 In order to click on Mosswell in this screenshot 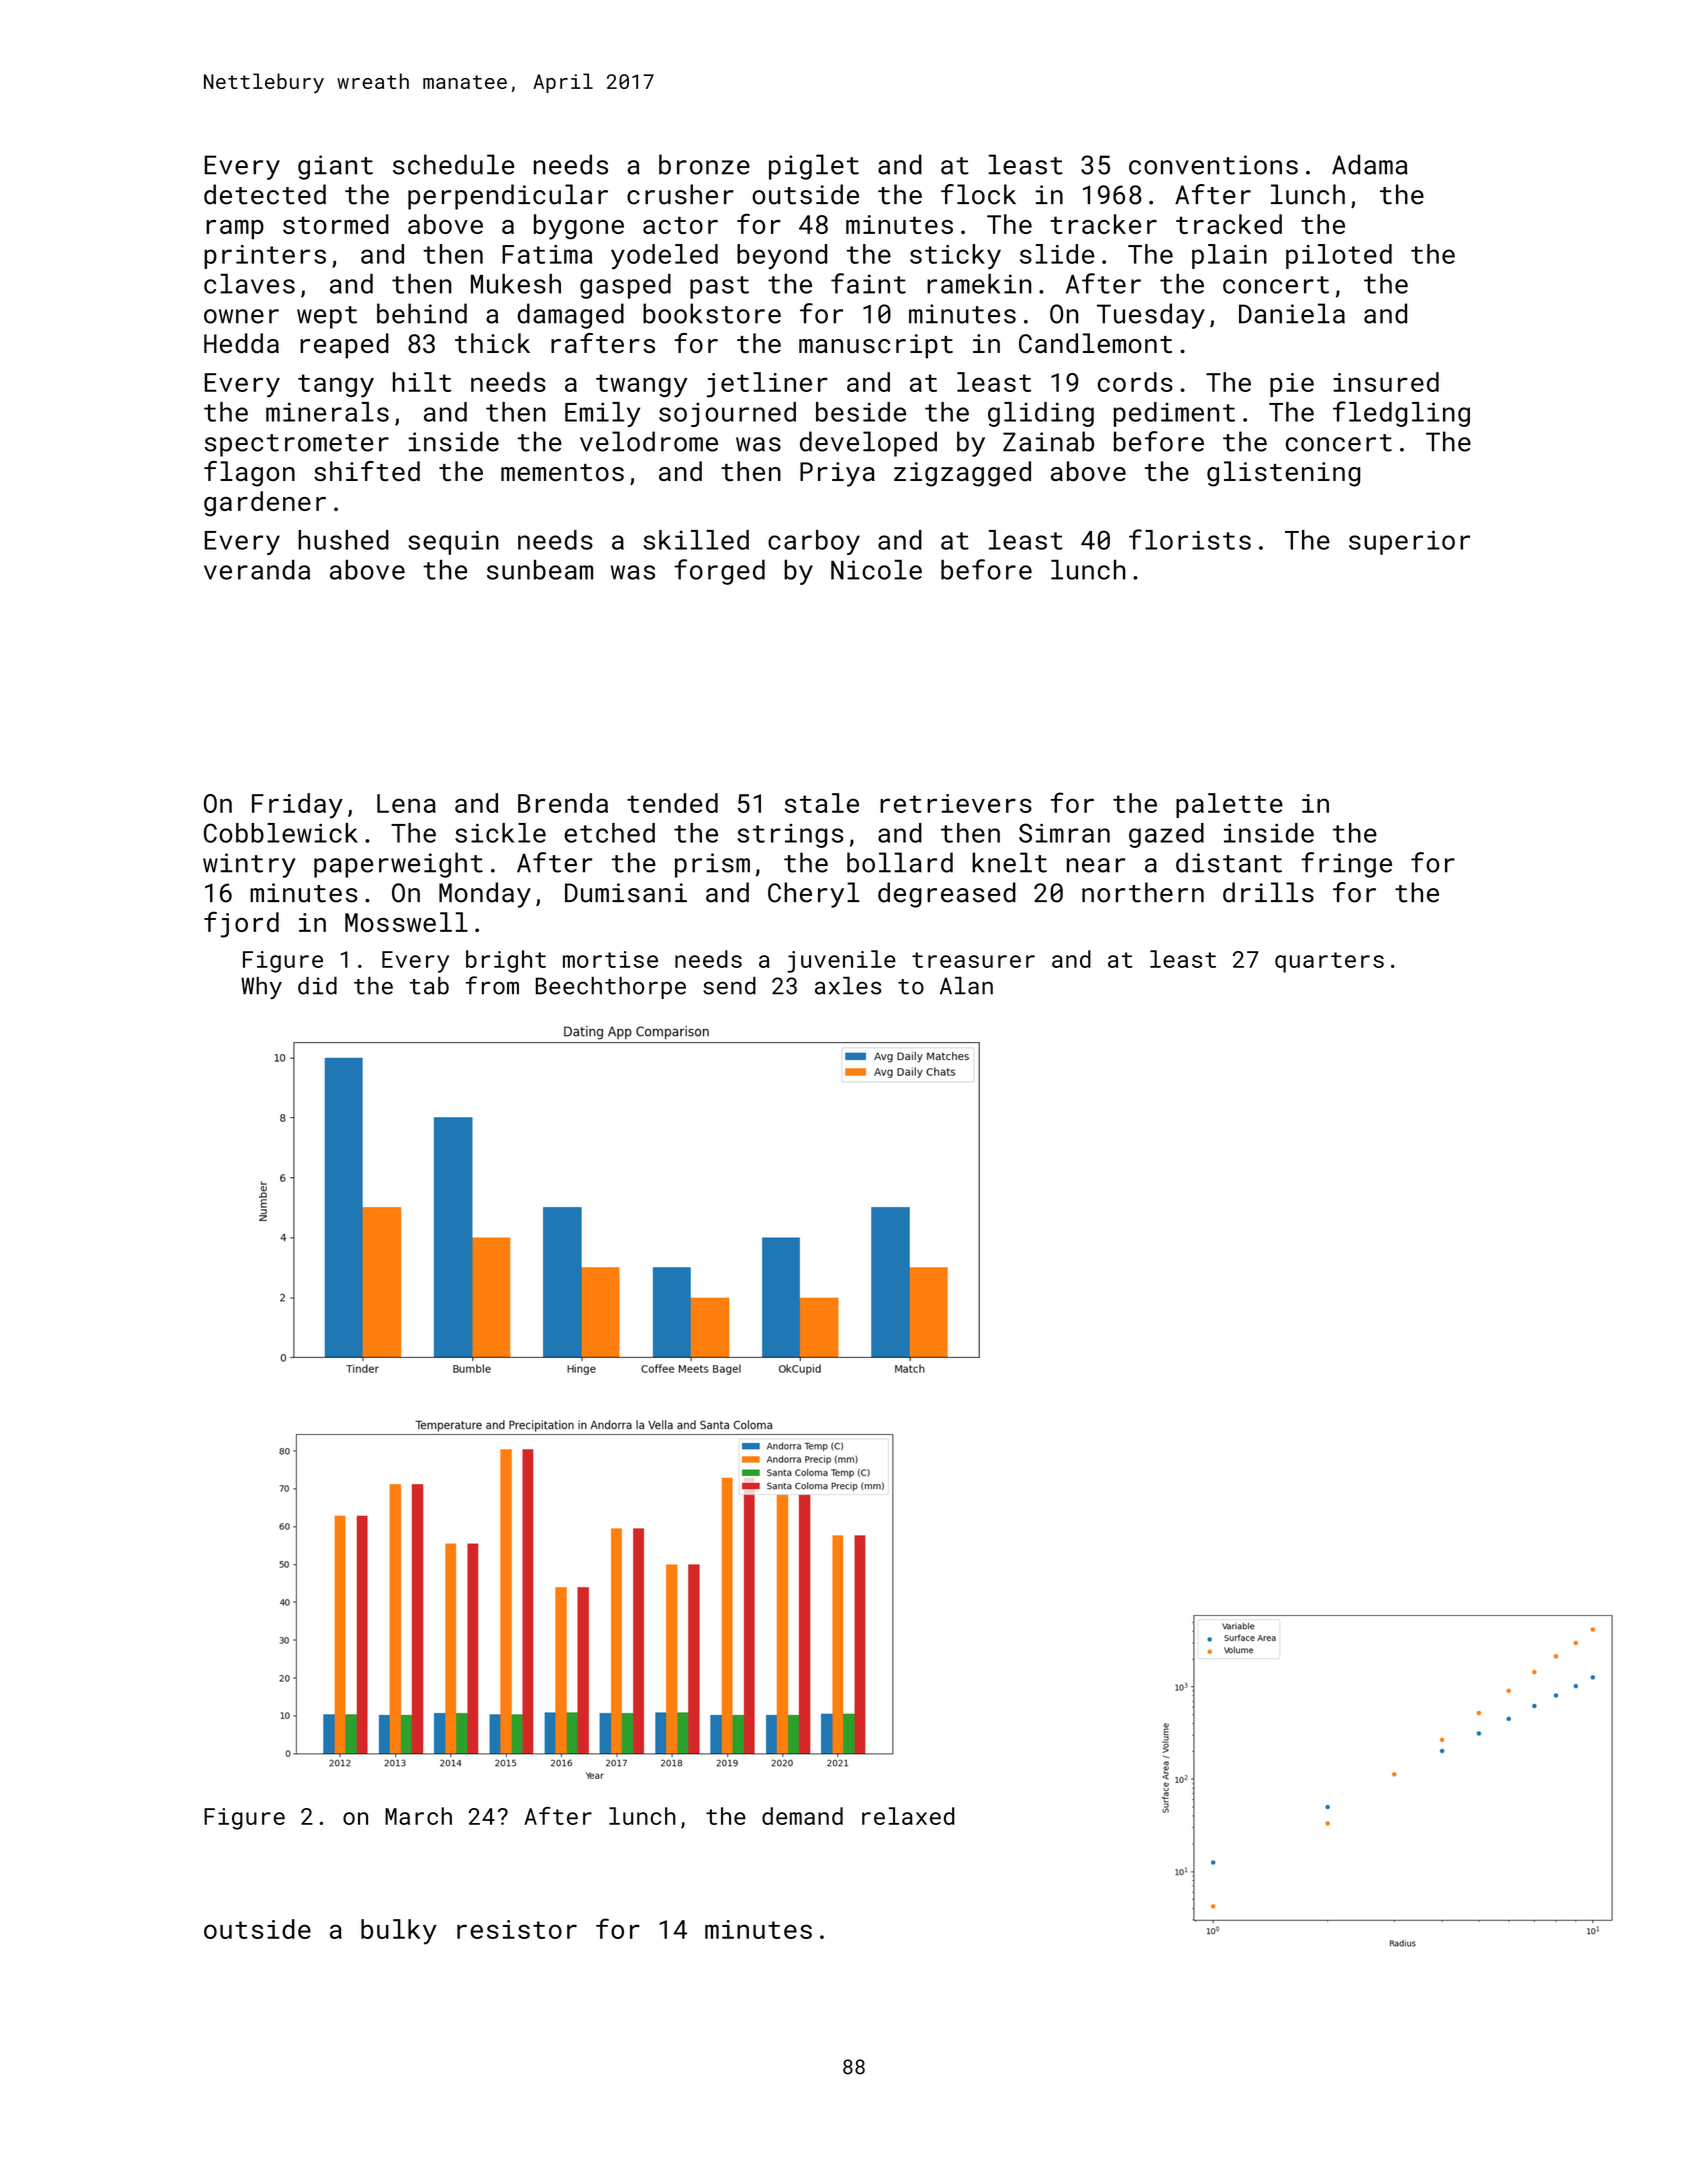, I will do `click(406, 922)`.
